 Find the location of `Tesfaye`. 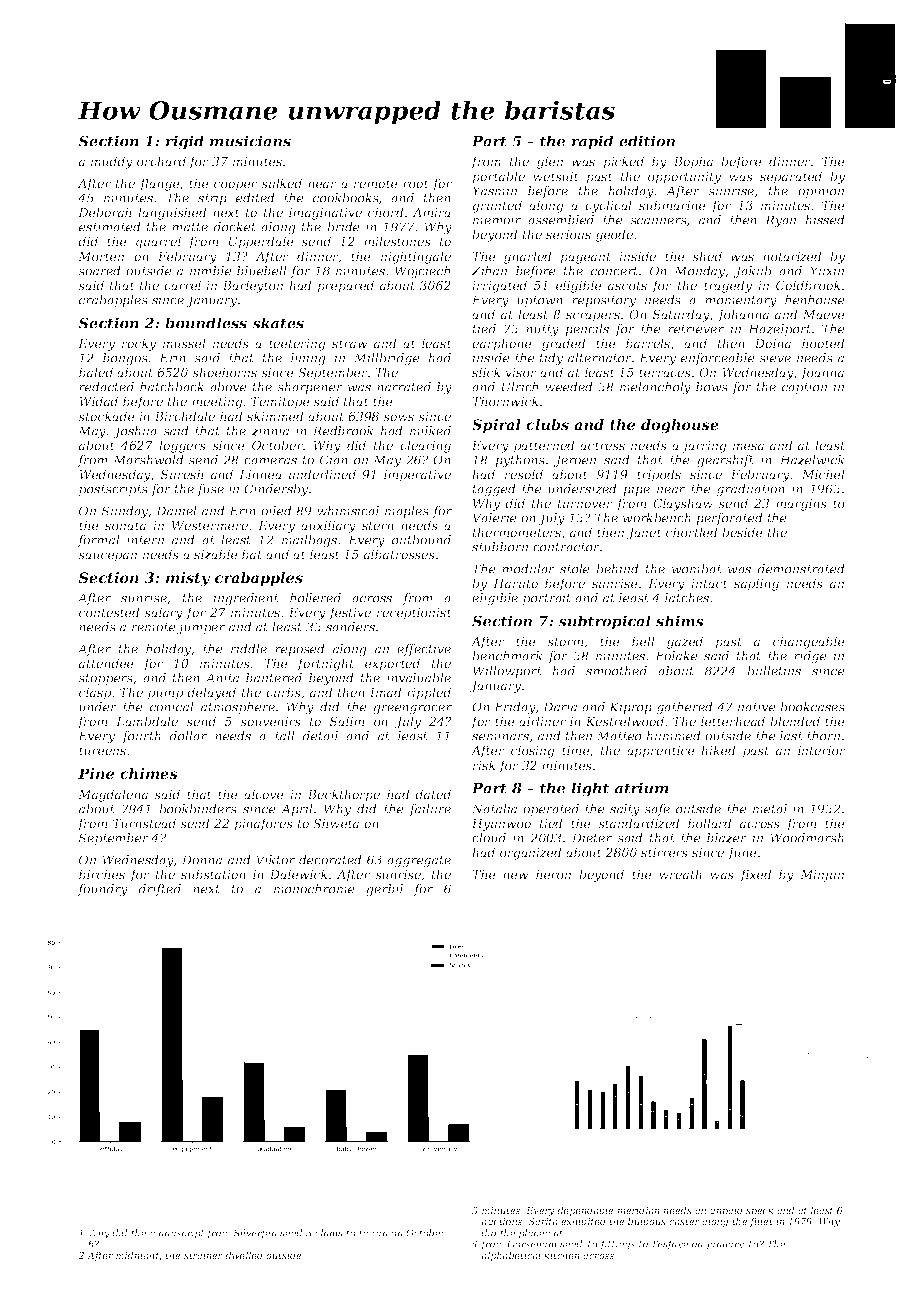

Tesfaye is located at coordinates (669, 1245).
